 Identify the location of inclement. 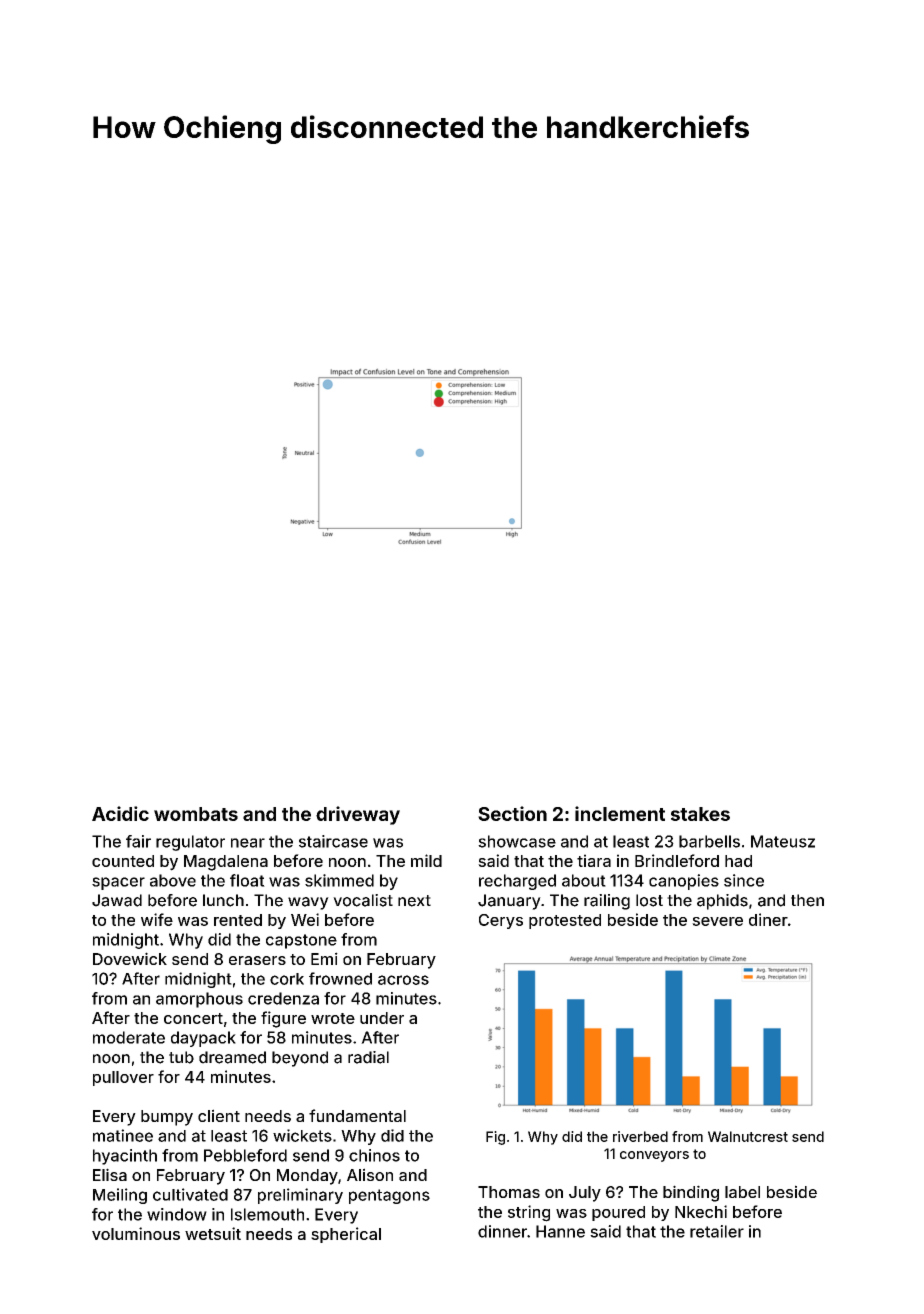
(620, 813).
